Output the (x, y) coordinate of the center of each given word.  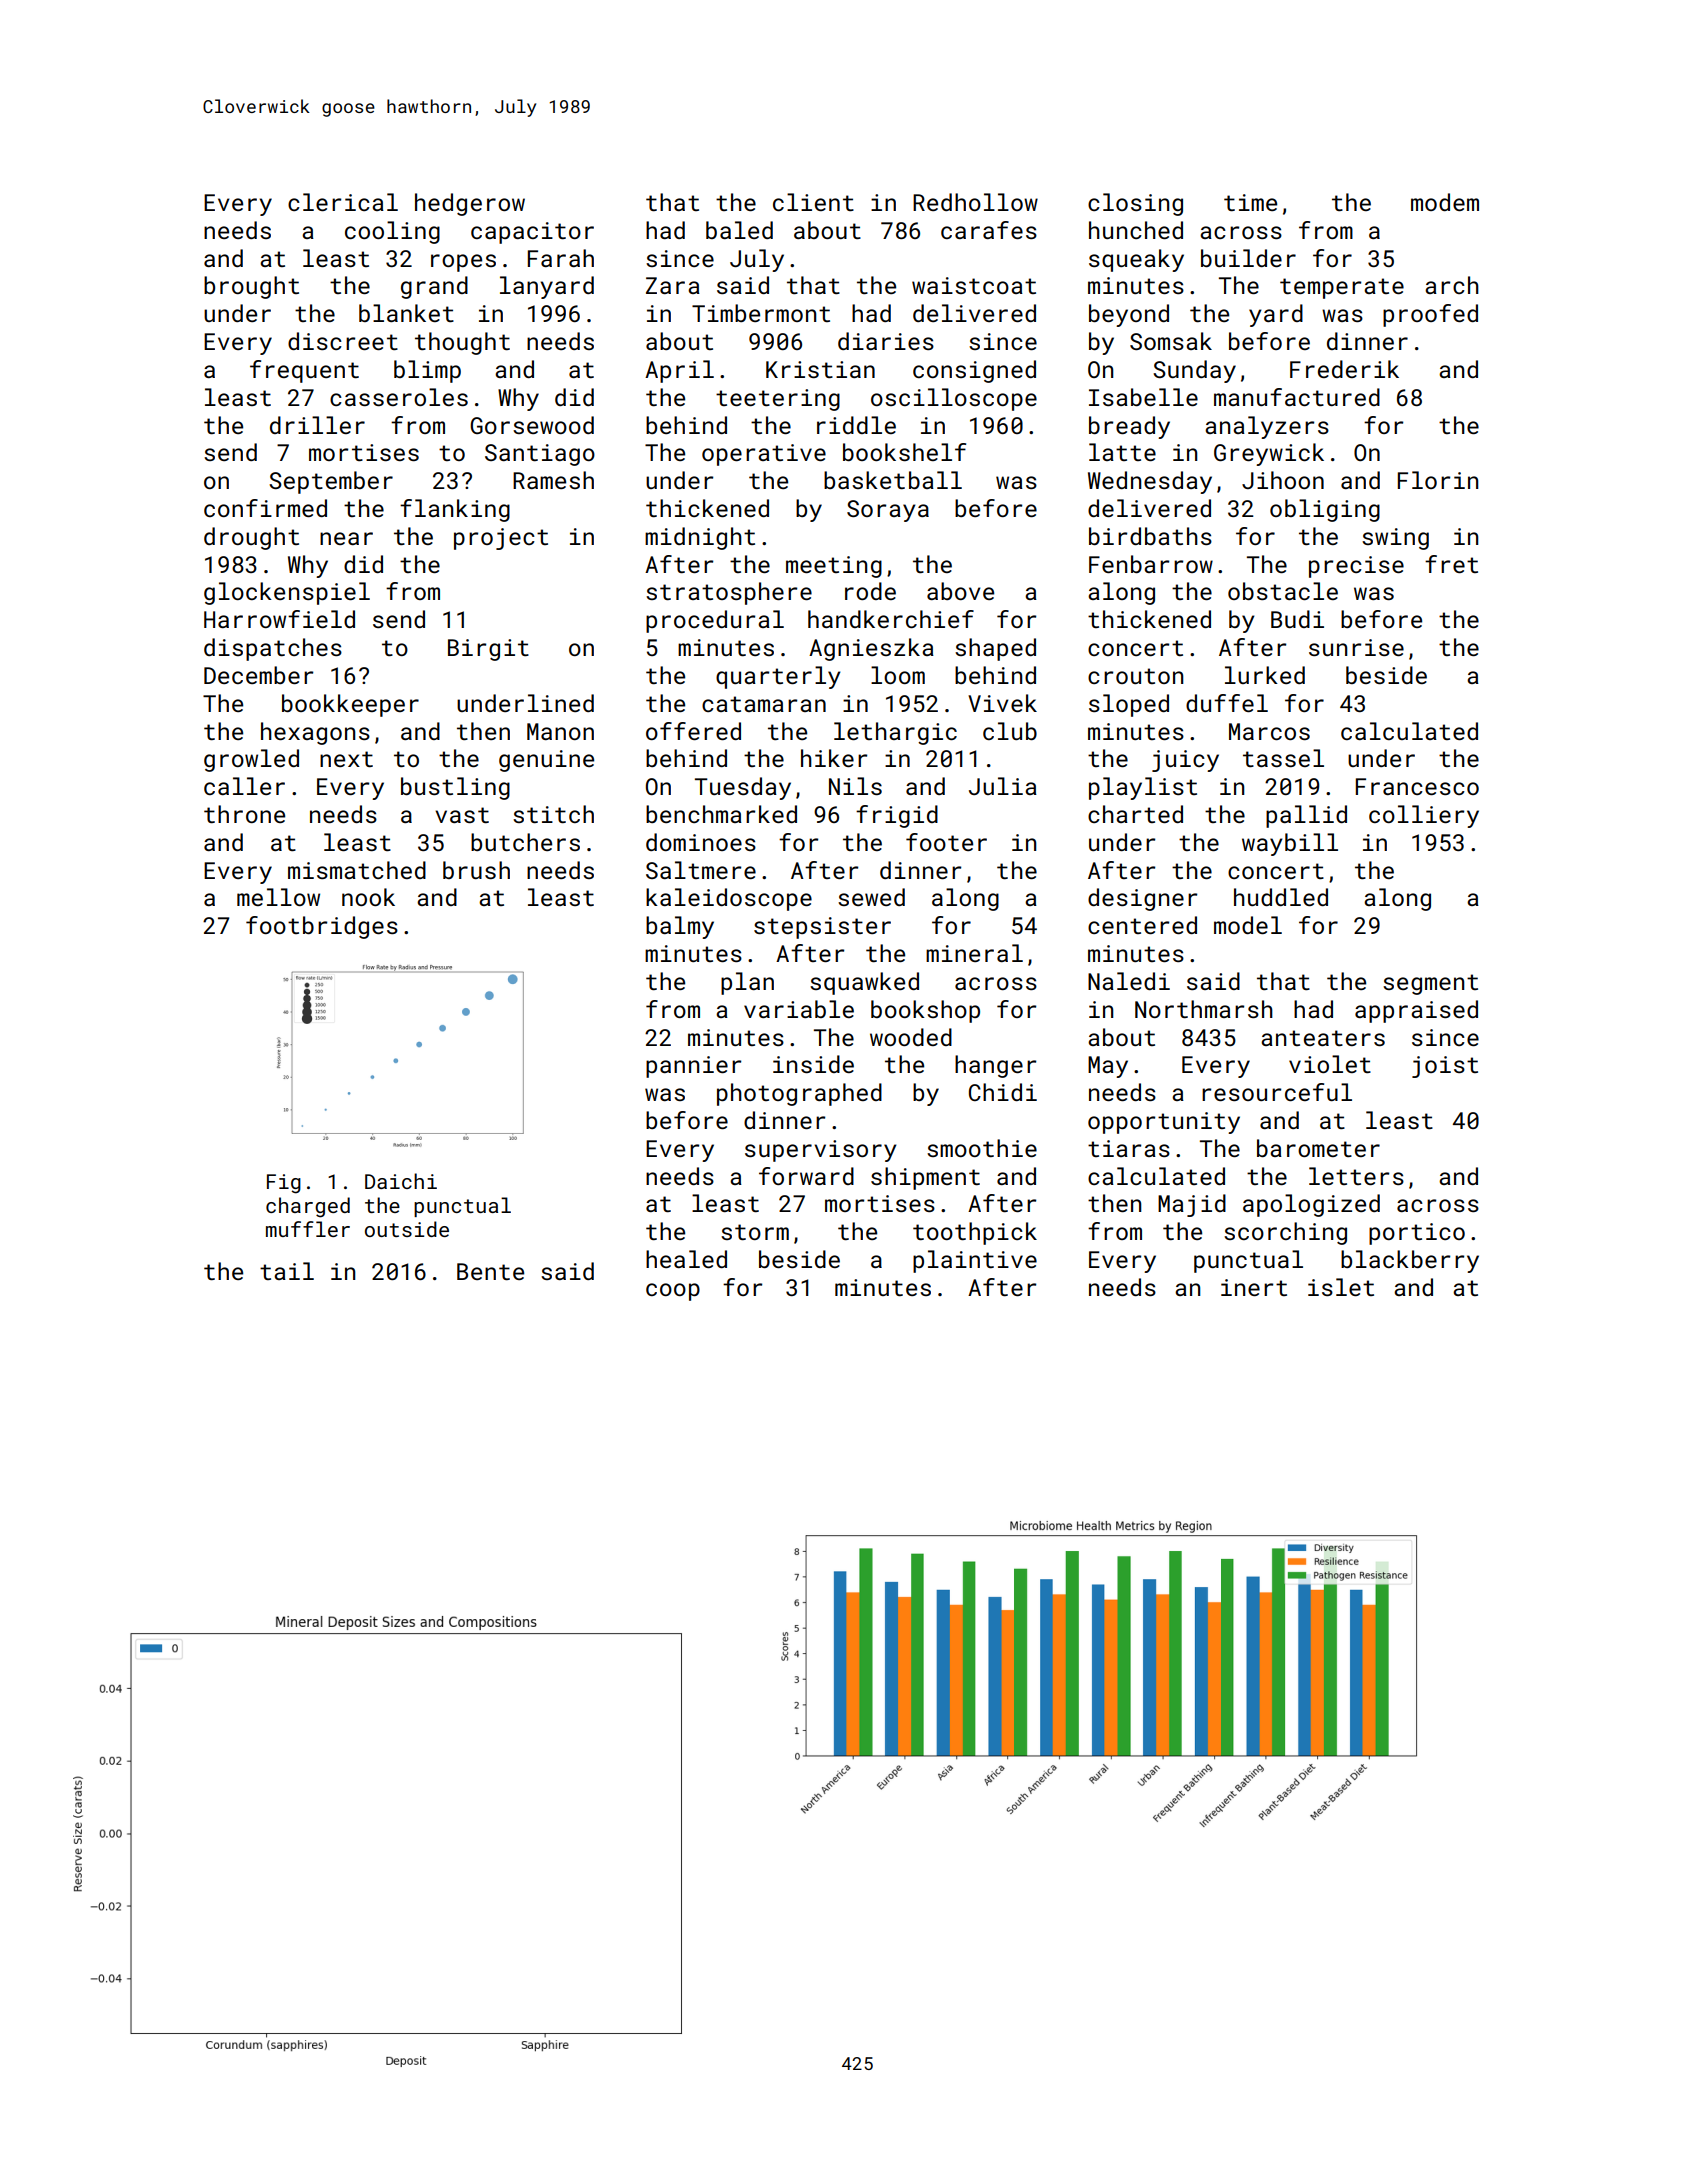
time (1250, 202)
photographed (799, 1094)
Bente (490, 1271)
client (813, 202)
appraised (1416, 1011)
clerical (343, 202)
